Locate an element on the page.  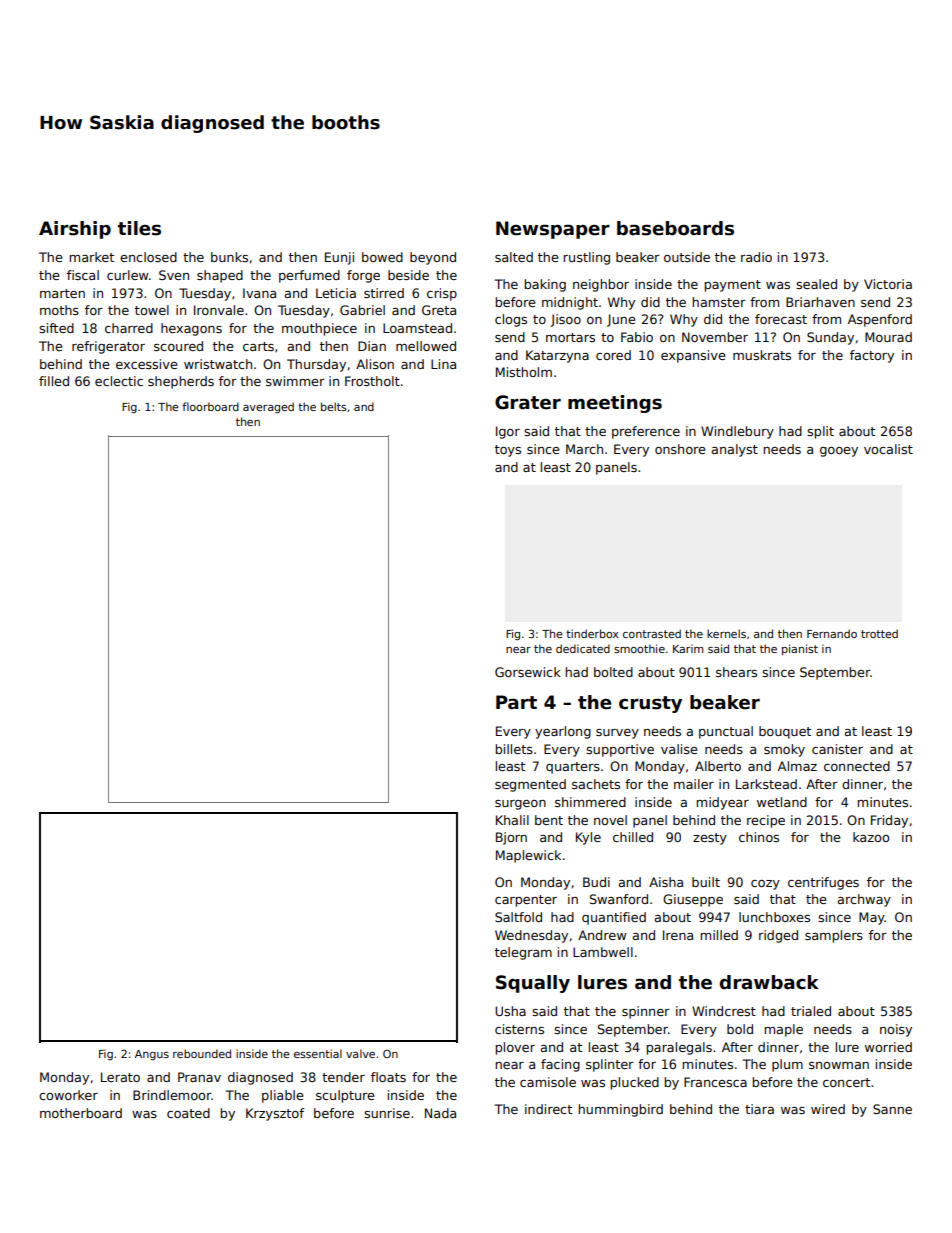
Ironvale is located at coordinates (219, 310).
